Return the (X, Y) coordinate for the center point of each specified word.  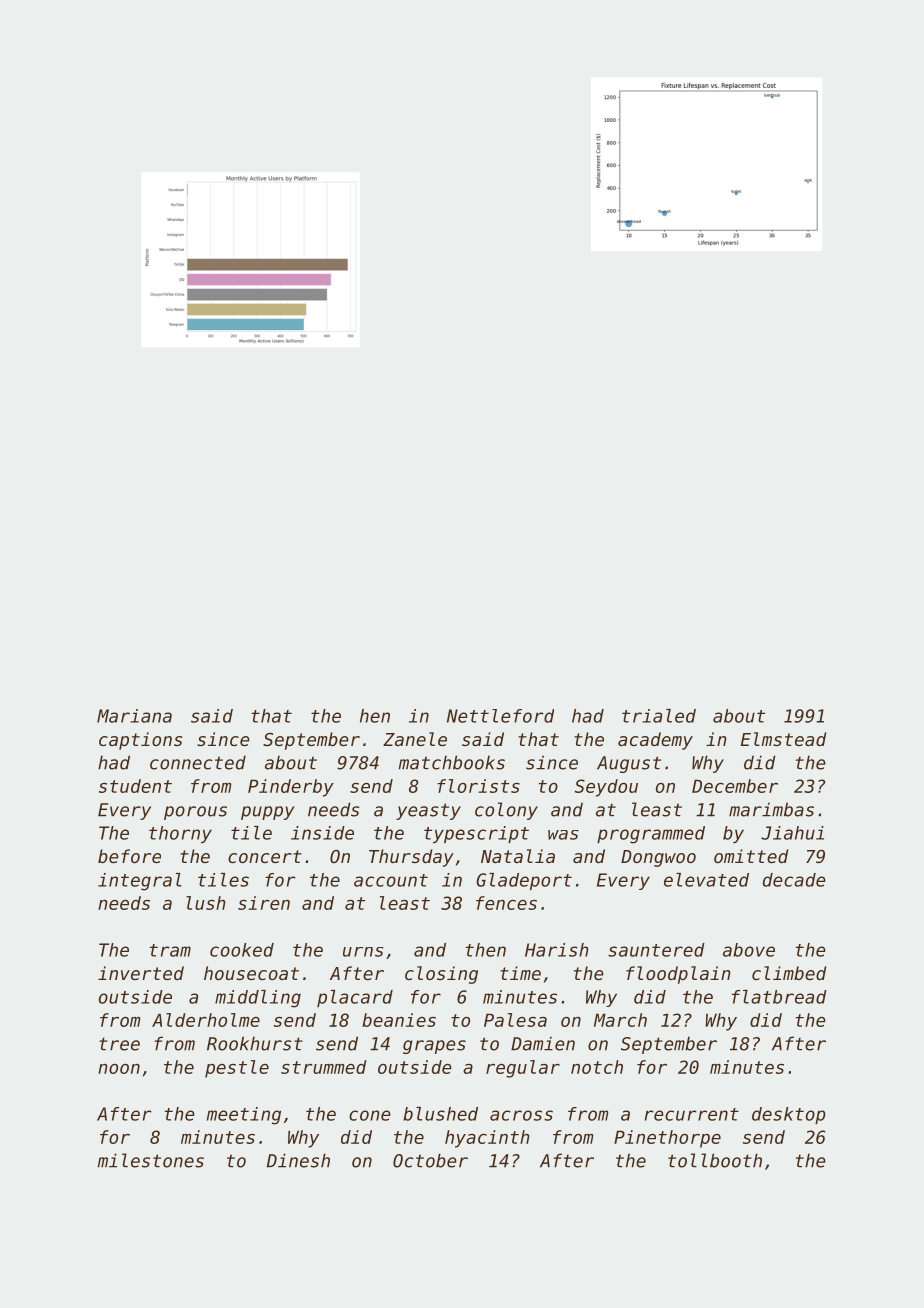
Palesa (515, 1020)
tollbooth (715, 1160)
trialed (659, 716)
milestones (151, 1160)
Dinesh (298, 1160)
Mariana (134, 716)
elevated (706, 880)
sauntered (656, 950)
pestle (237, 1069)
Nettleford (500, 716)
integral (140, 882)
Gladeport (524, 881)
